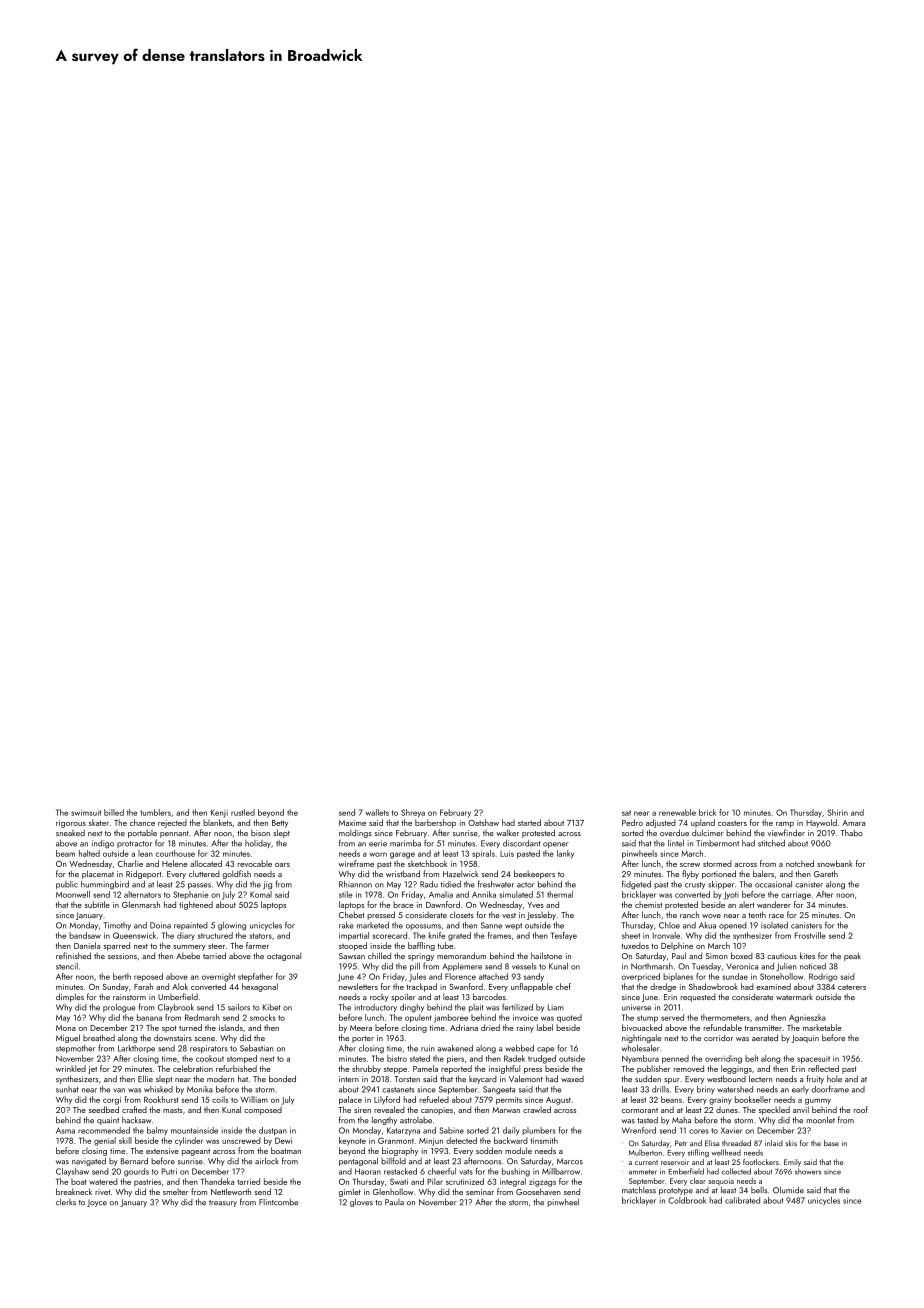 This page has height=1308, width=924. I want to click on spirals, so click(483, 854).
